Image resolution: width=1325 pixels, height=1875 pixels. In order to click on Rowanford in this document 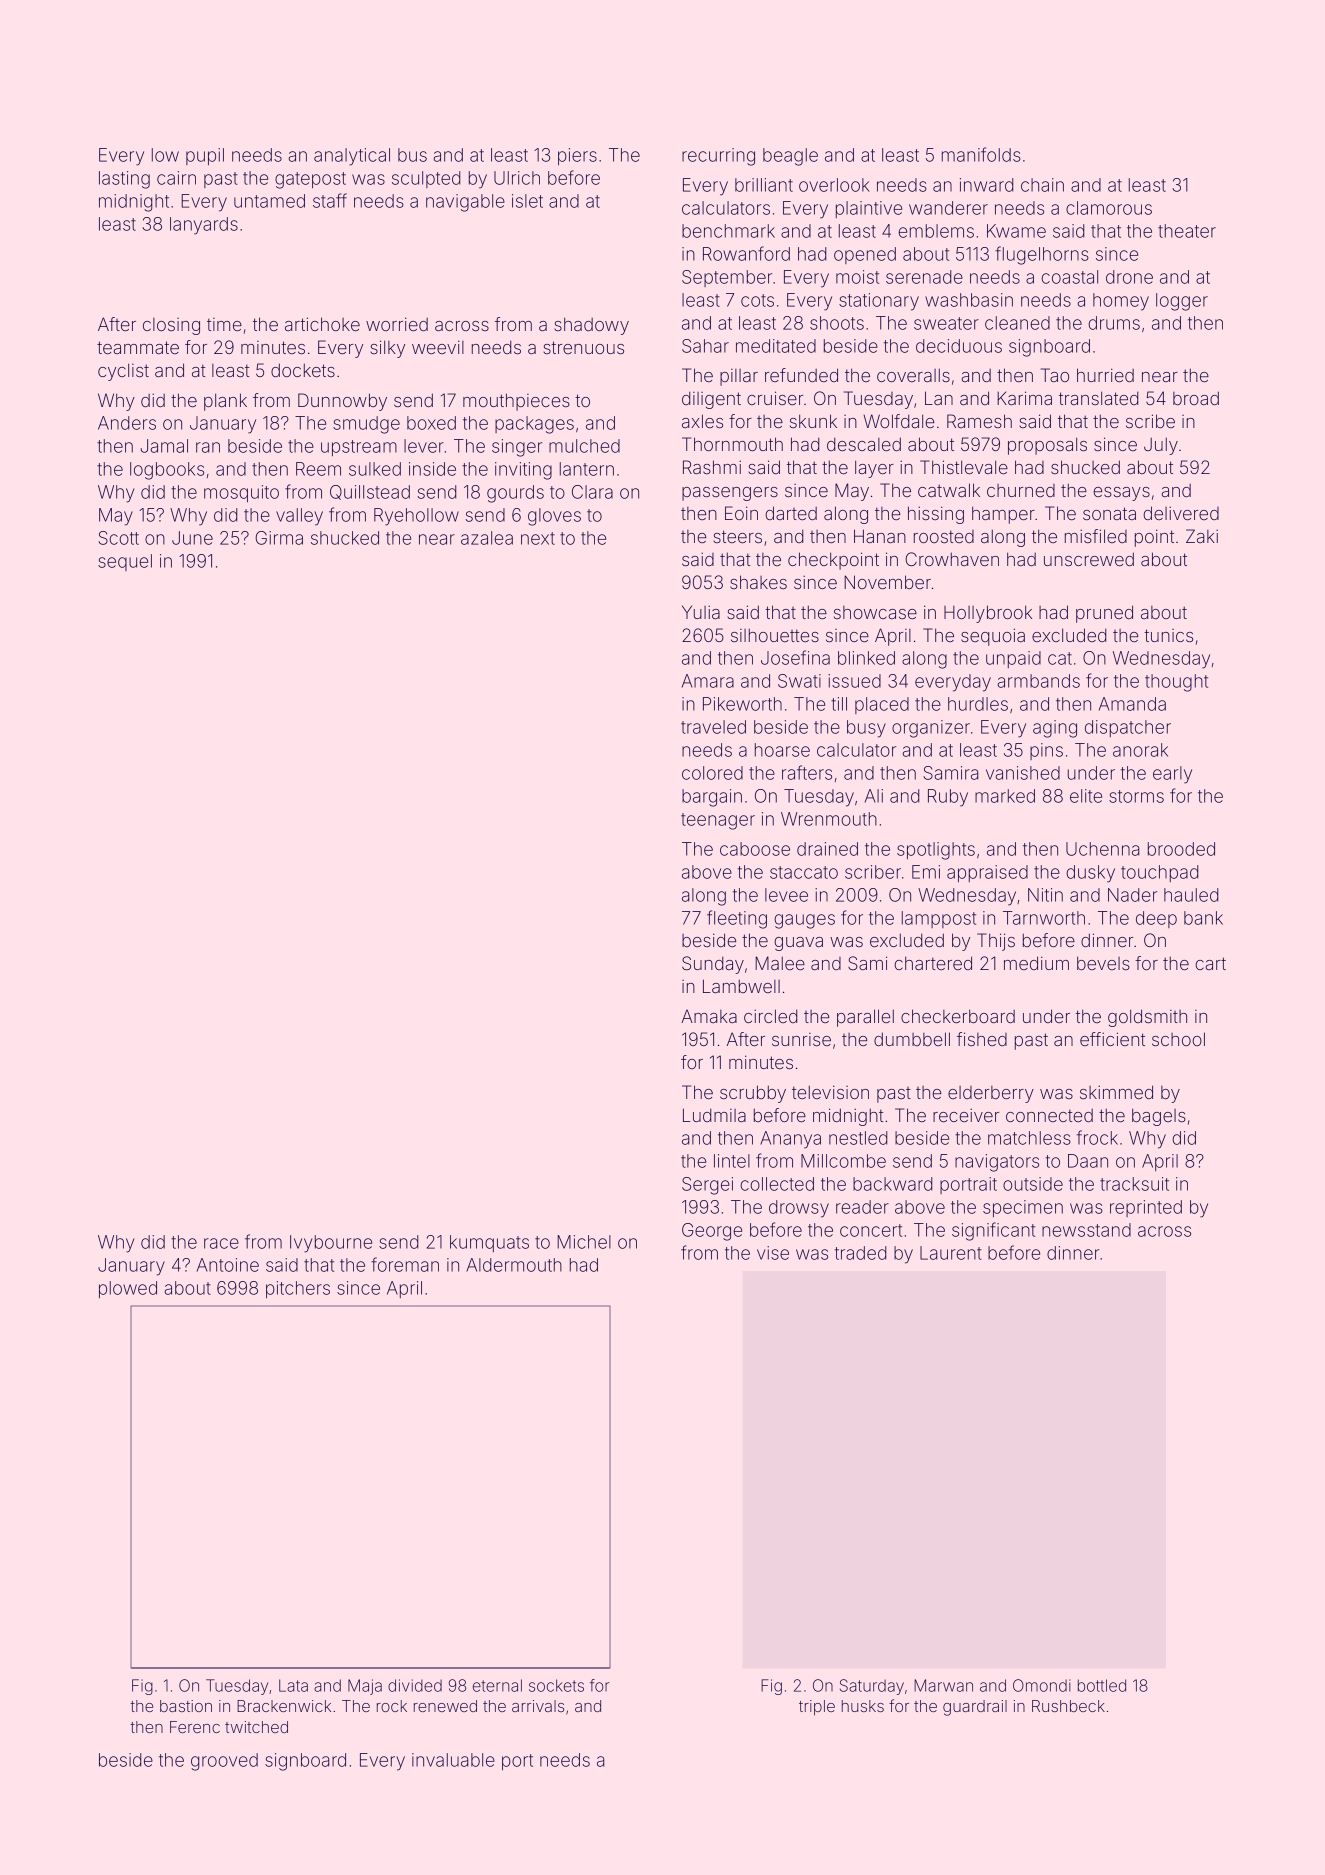, I will do `click(746, 253)`.
